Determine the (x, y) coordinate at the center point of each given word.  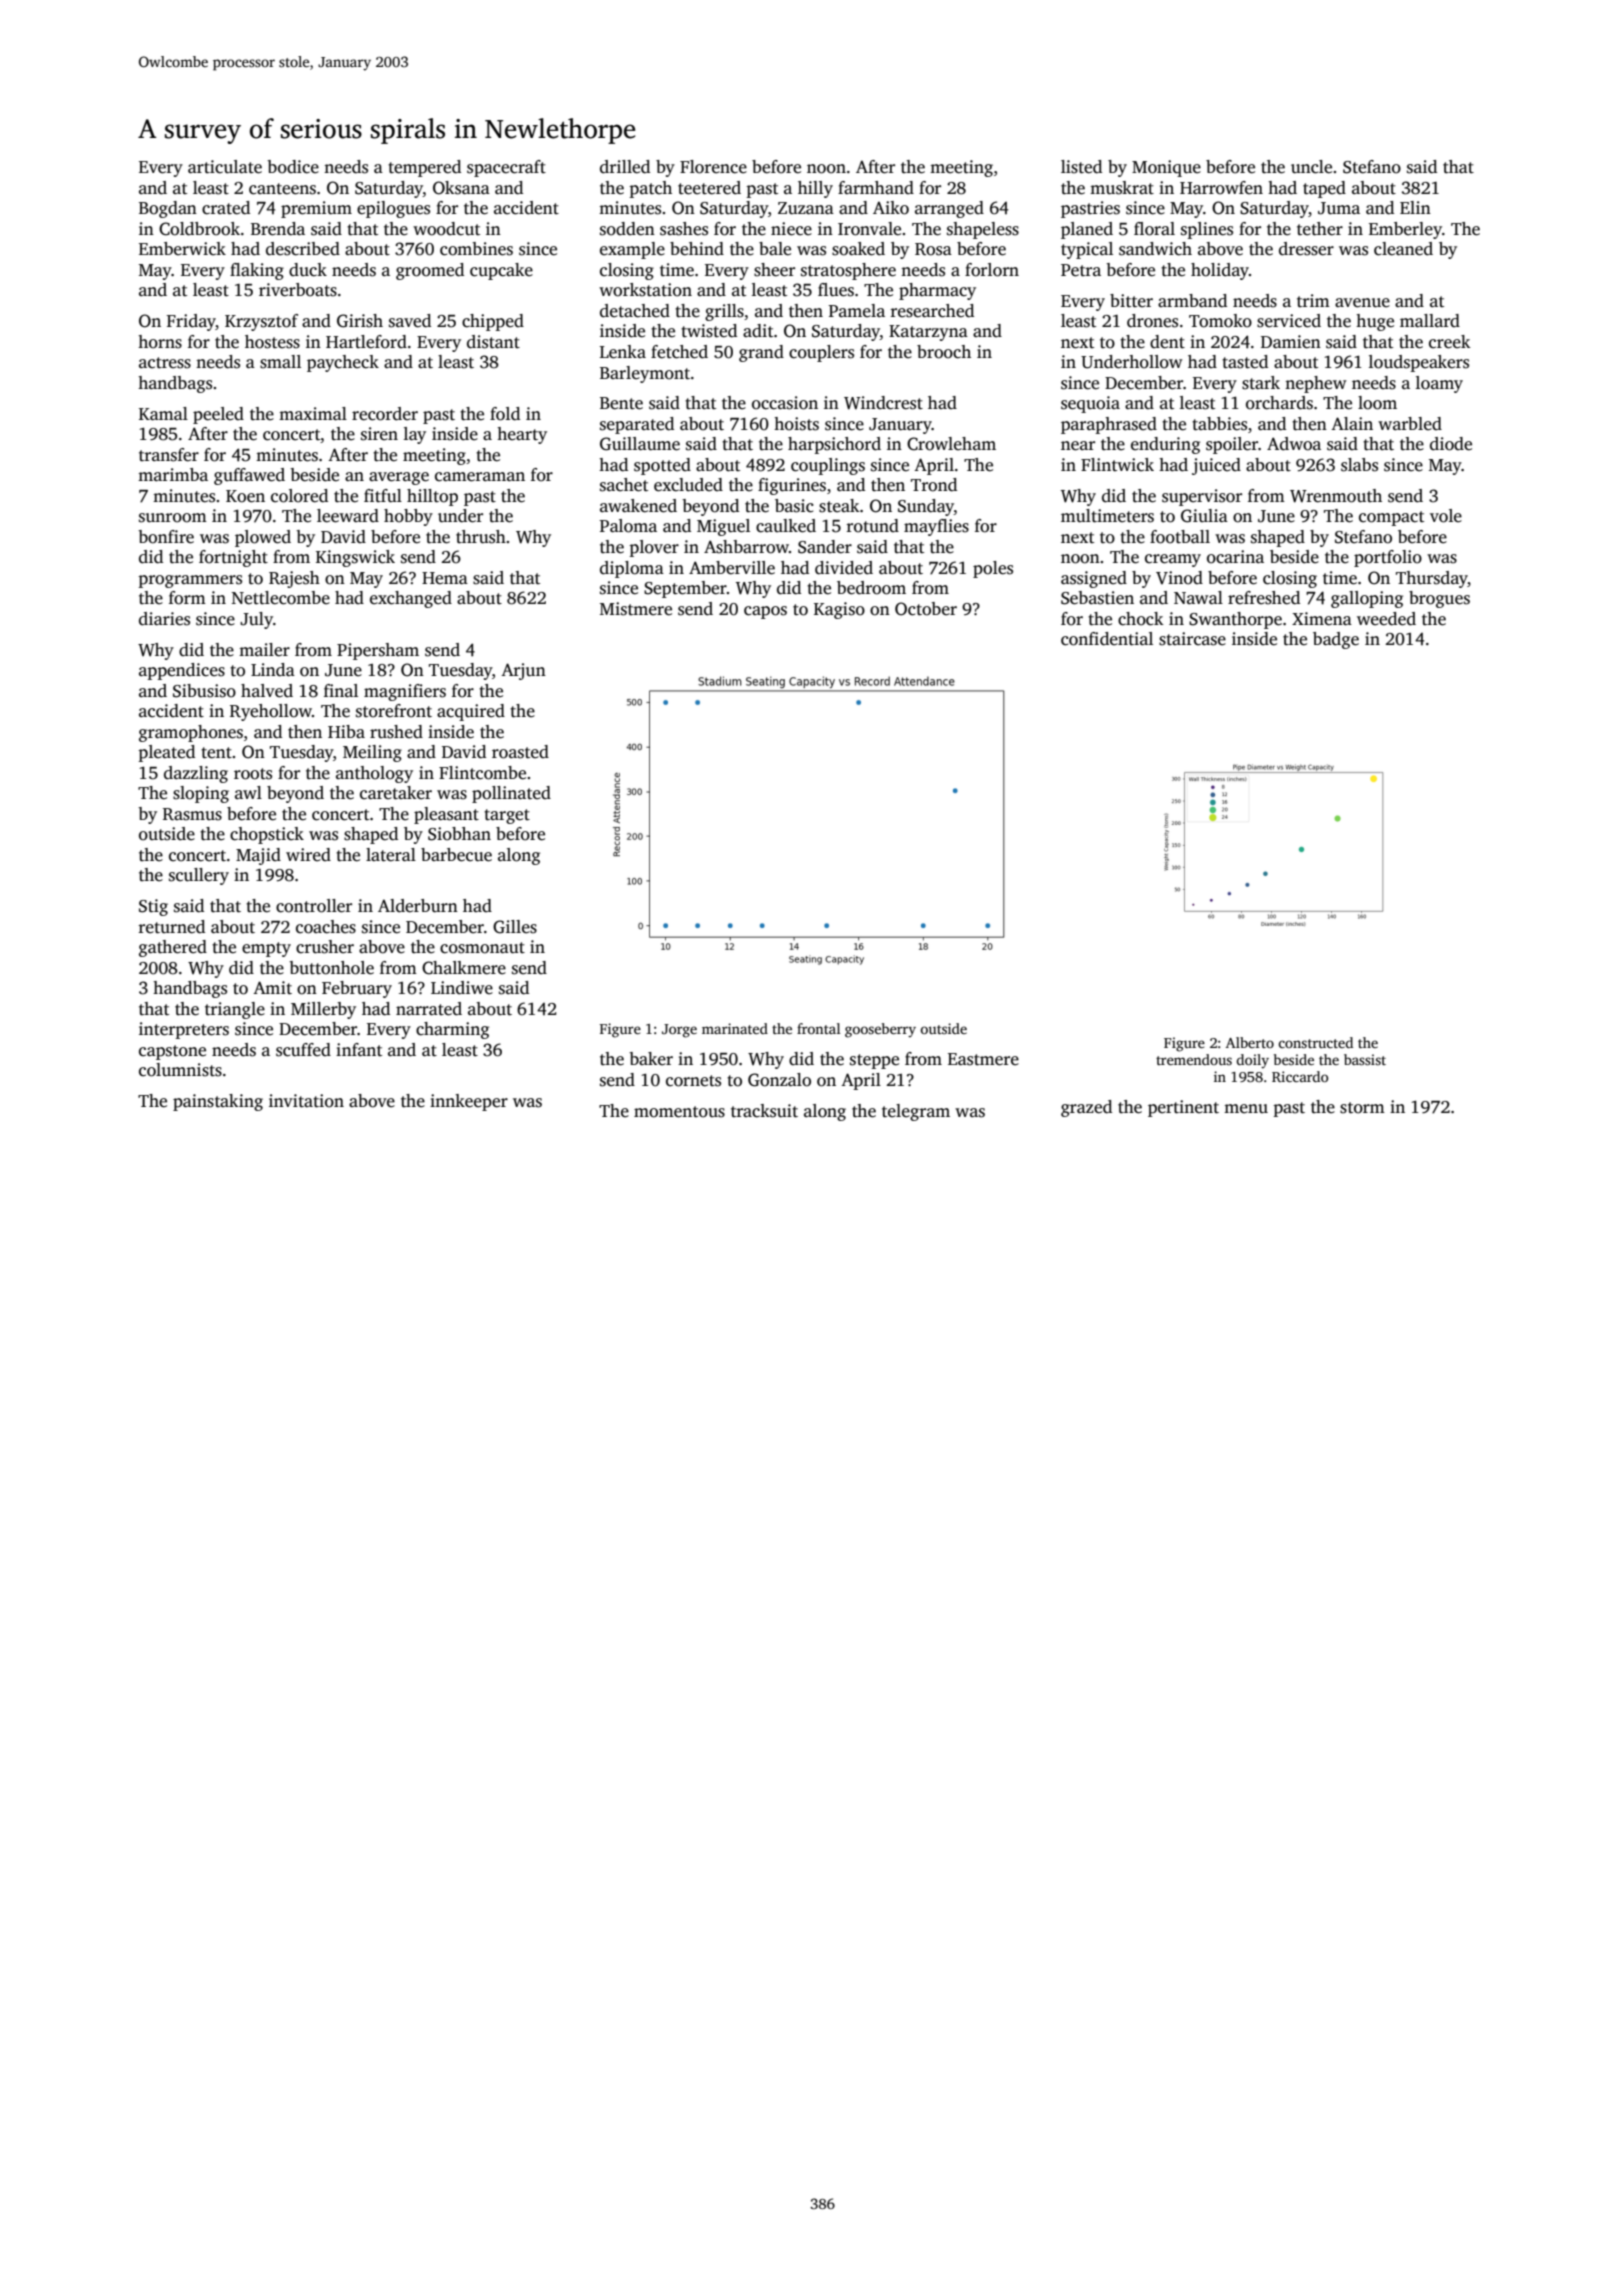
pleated (166, 753)
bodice (293, 167)
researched (932, 311)
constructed (1315, 1042)
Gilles (515, 927)
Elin (1415, 207)
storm (1362, 1108)
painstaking (218, 1102)
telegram (916, 1112)
